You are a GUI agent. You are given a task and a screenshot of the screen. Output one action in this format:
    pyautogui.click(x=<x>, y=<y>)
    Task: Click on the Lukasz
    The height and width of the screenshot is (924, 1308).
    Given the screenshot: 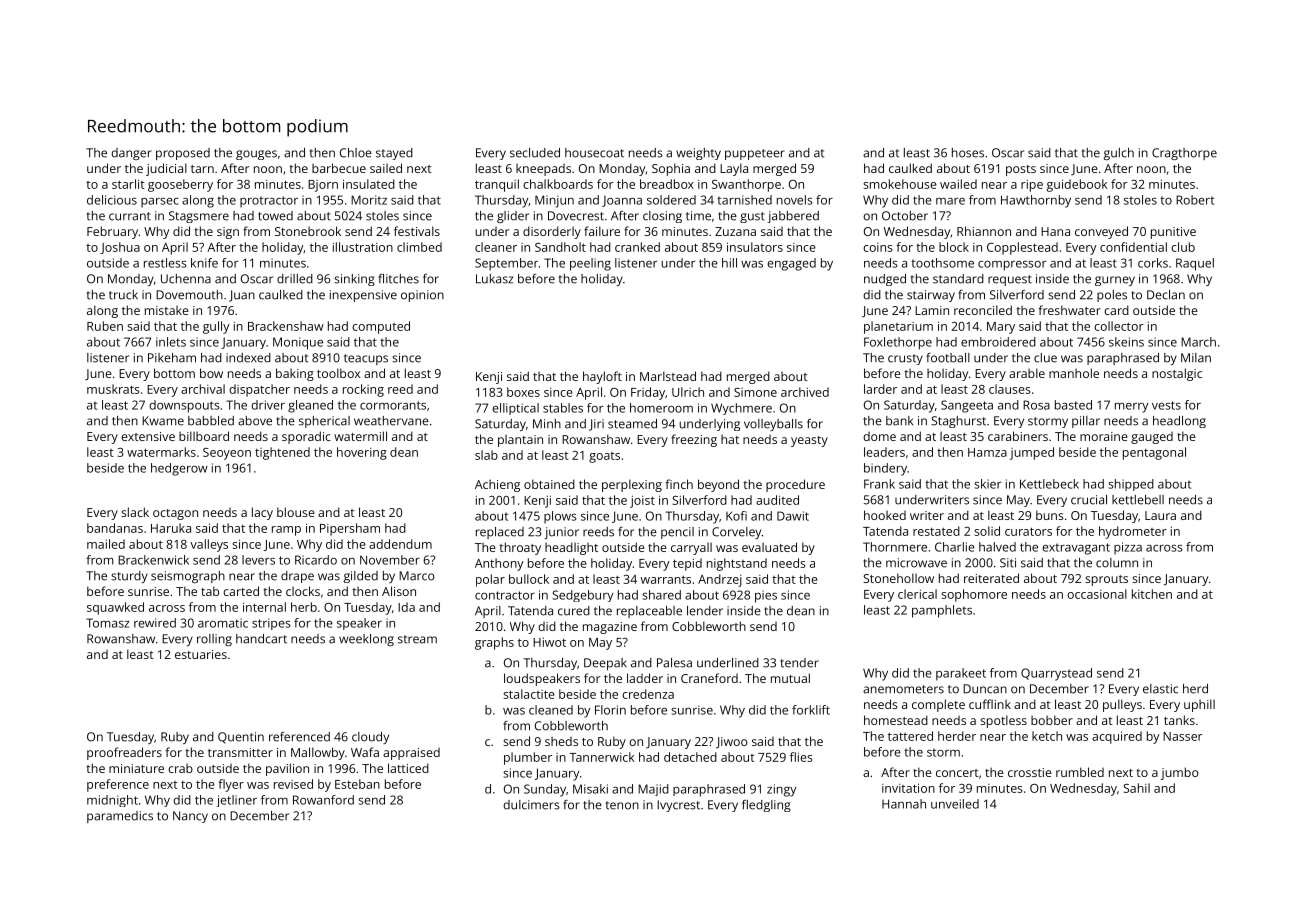 What is the action you would take?
    pyautogui.click(x=494, y=279)
